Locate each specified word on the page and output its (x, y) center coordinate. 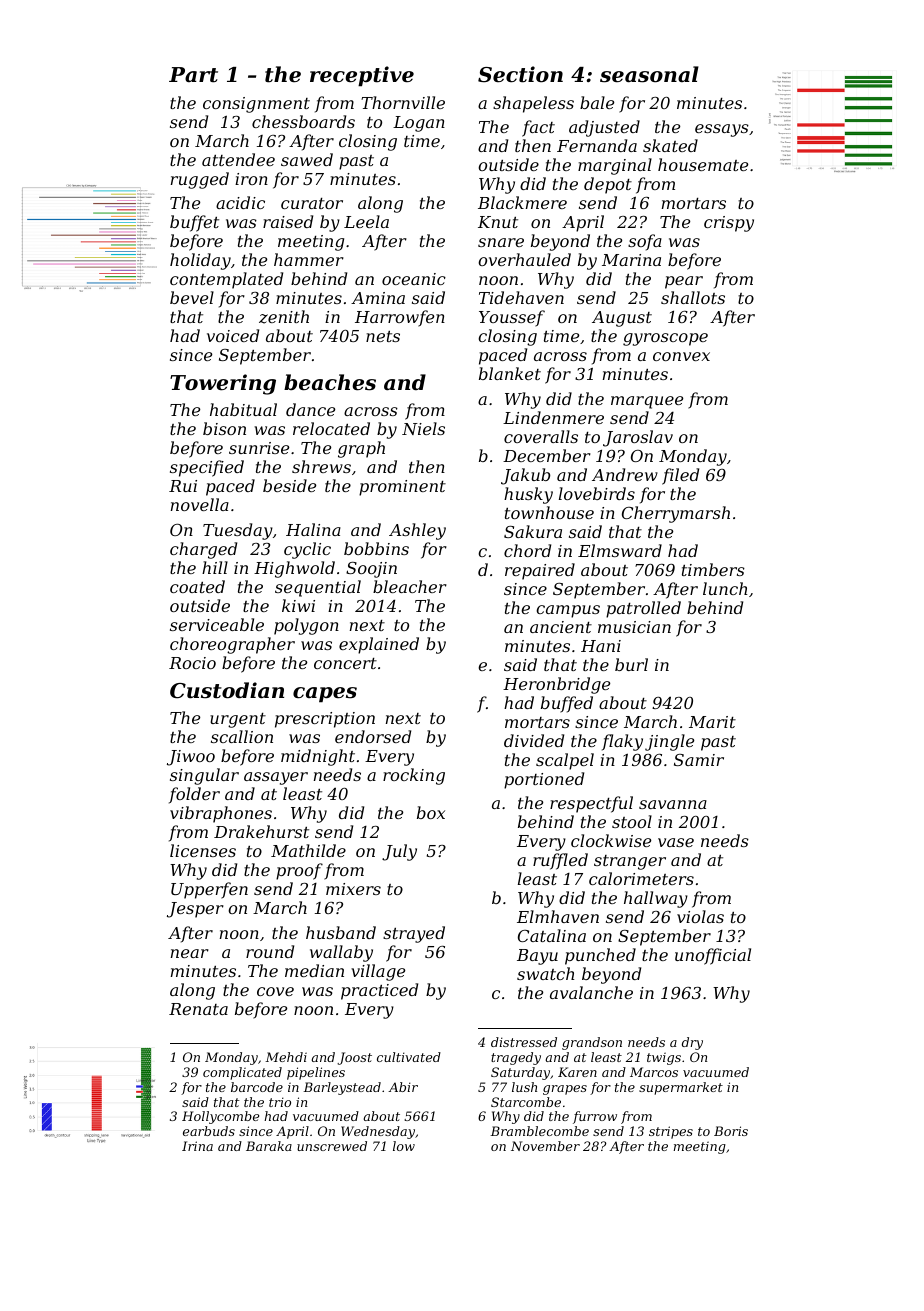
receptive (362, 76)
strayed (414, 934)
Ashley (417, 531)
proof (299, 871)
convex (681, 356)
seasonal (649, 74)
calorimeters (641, 878)
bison (224, 428)
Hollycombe (220, 1117)
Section (520, 74)
